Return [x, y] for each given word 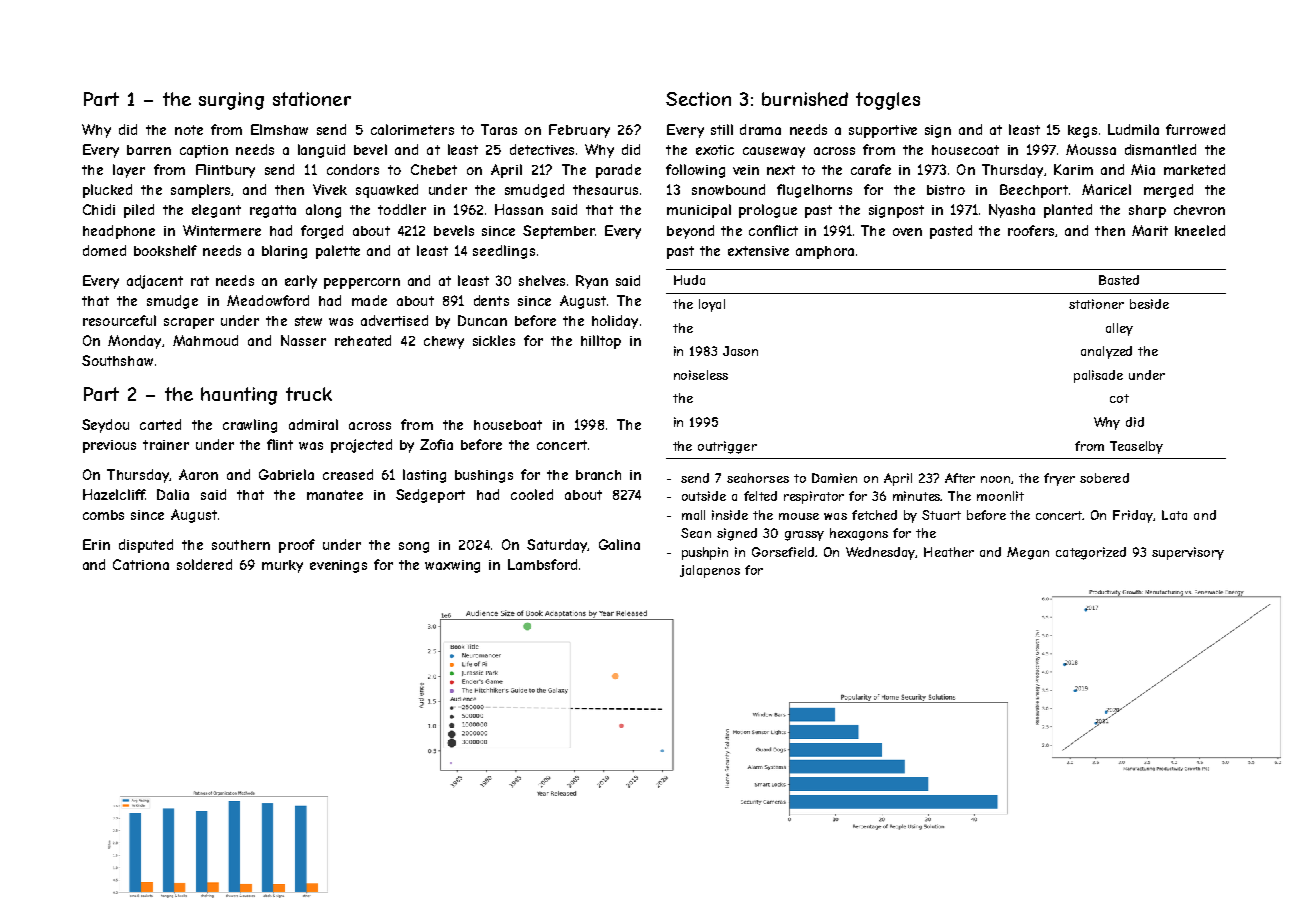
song [414, 547]
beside [1149, 304]
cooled [532, 494]
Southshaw [117, 360]
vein [746, 170]
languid [321, 151]
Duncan [482, 320]
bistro [946, 190]
